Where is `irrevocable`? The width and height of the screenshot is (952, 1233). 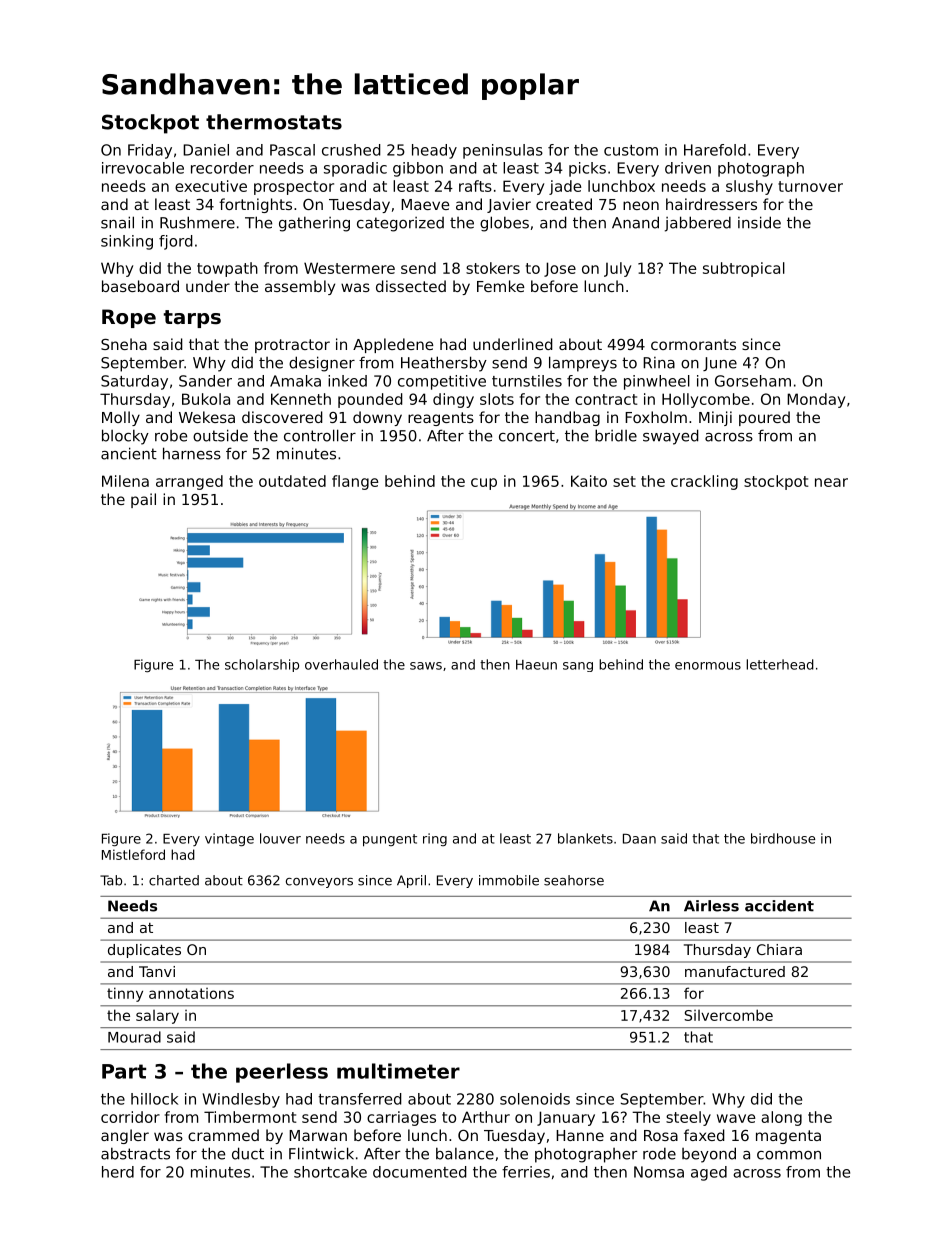 irrevocable is located at coordinates (143, 168).
